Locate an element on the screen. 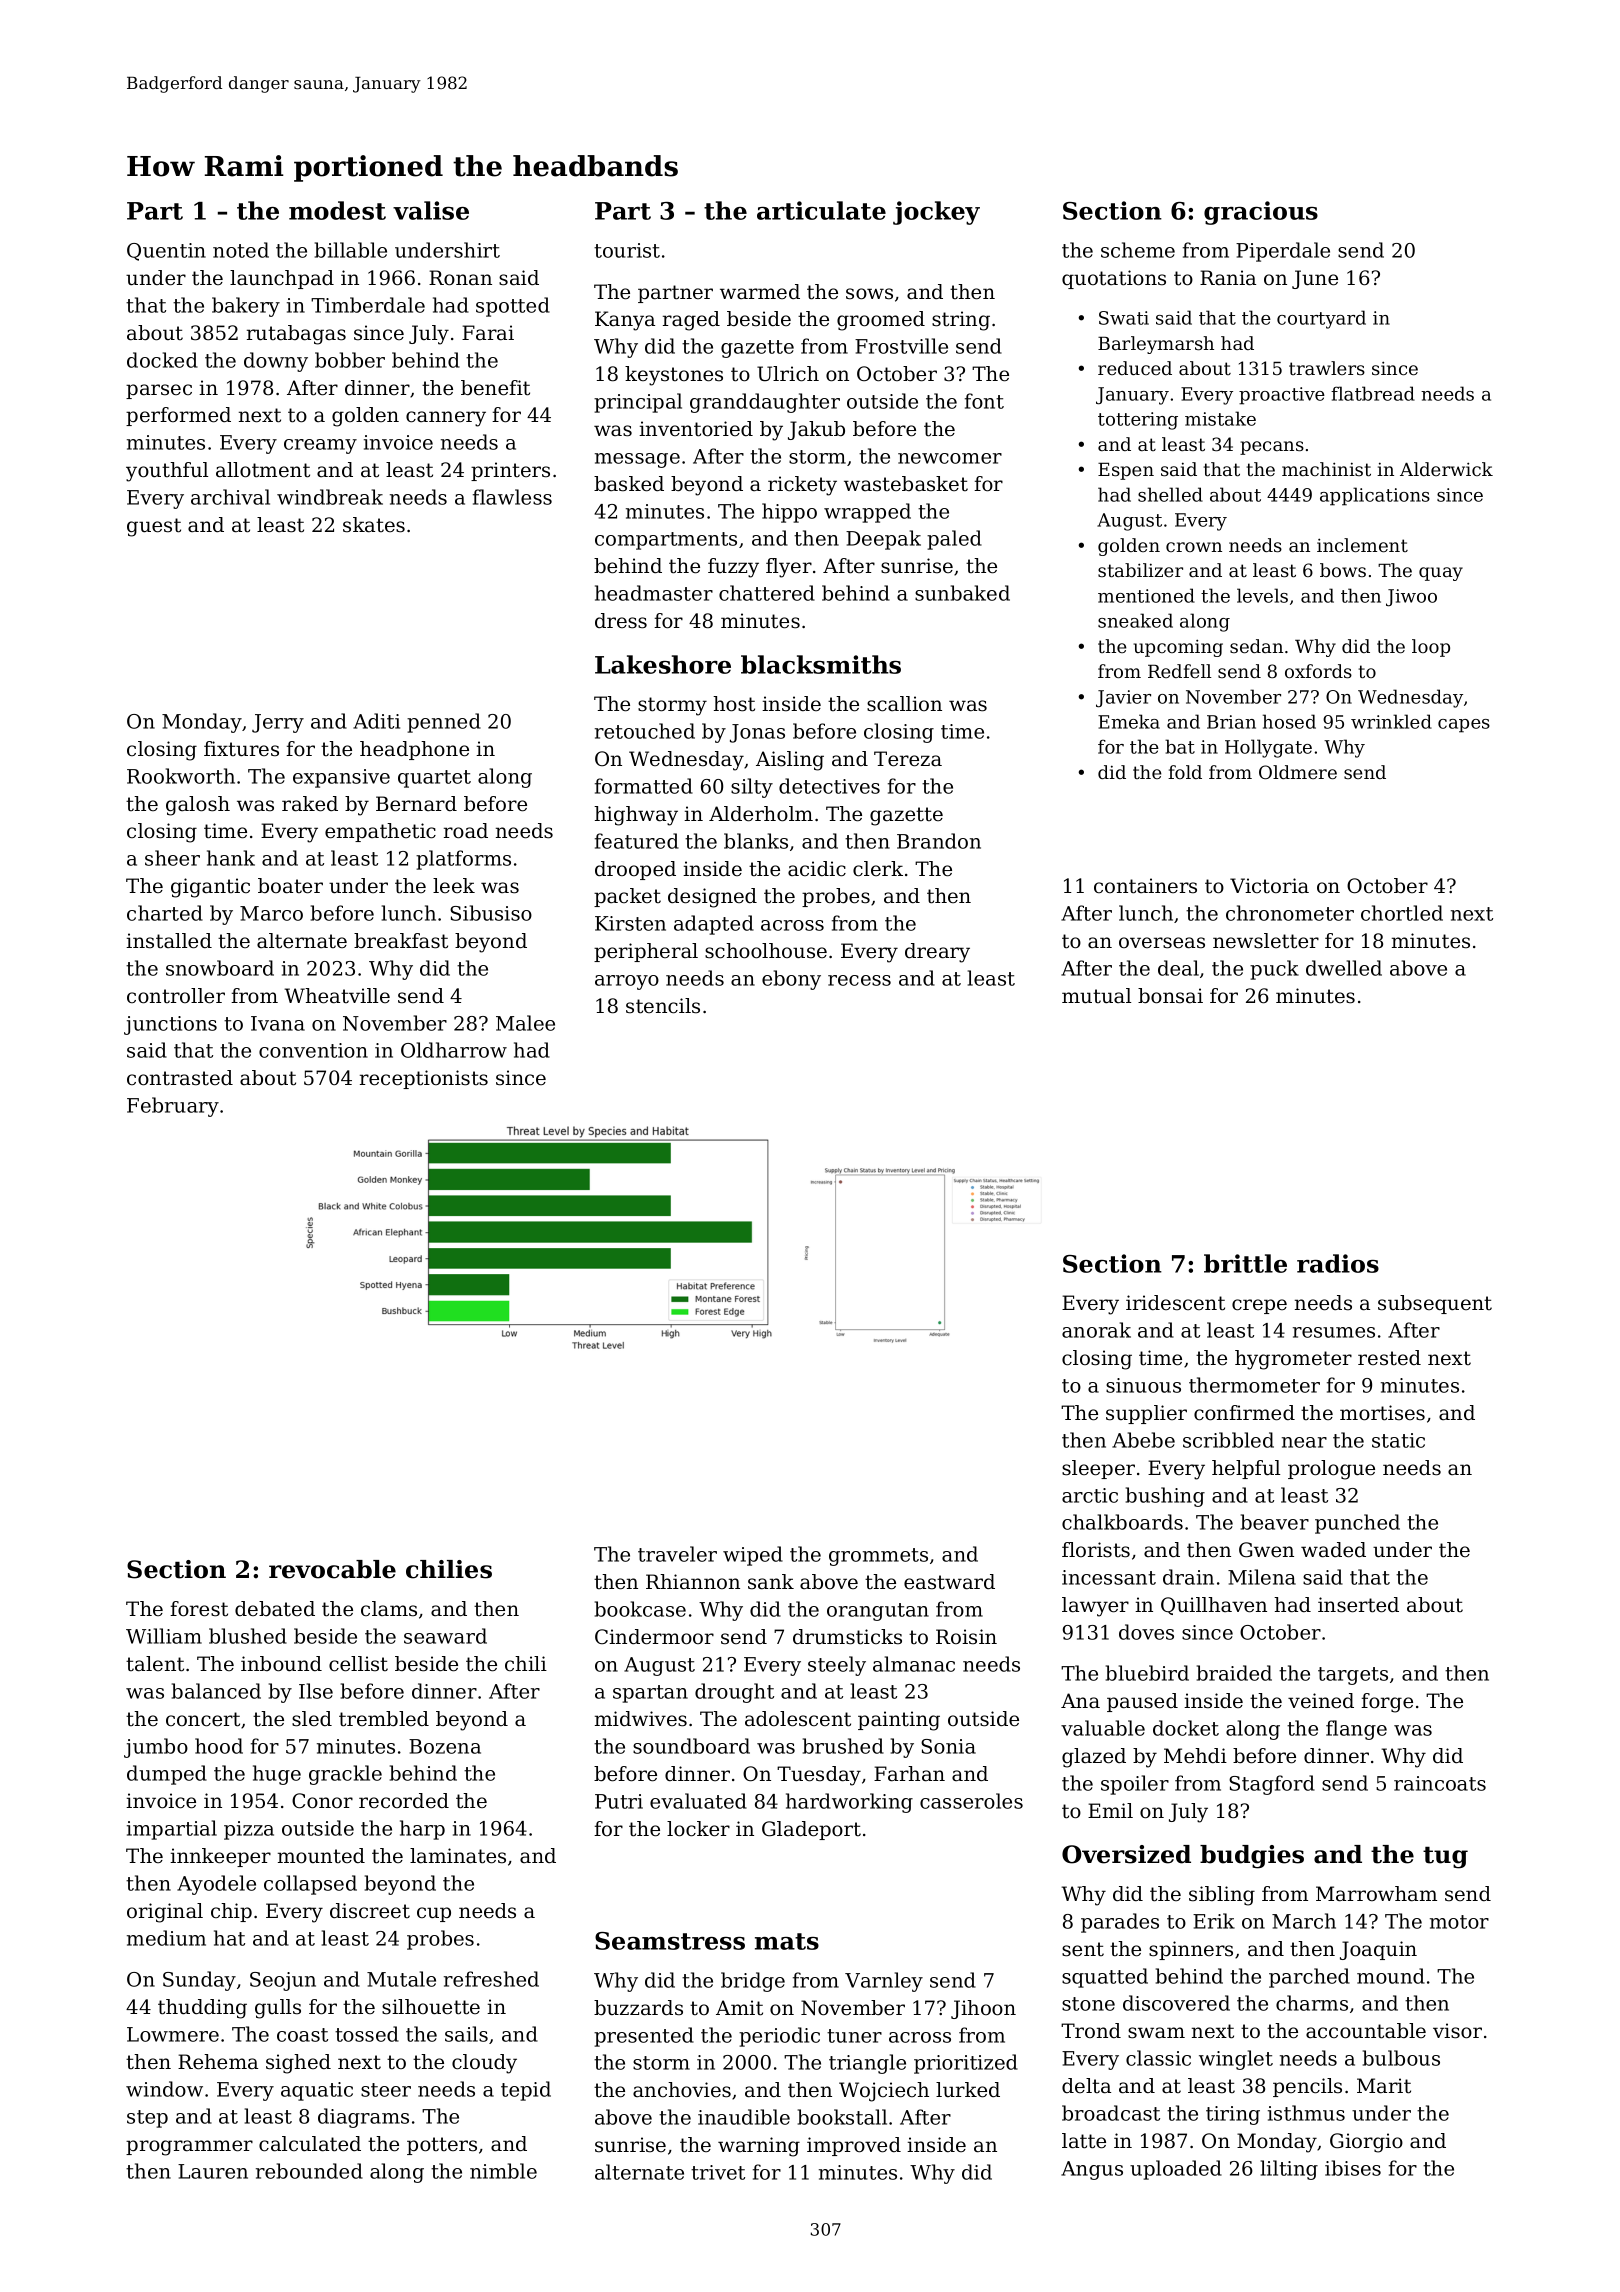 The height and width of the screenshot is (2292, 1620). revocable is located at coordinates (332, 1569).
